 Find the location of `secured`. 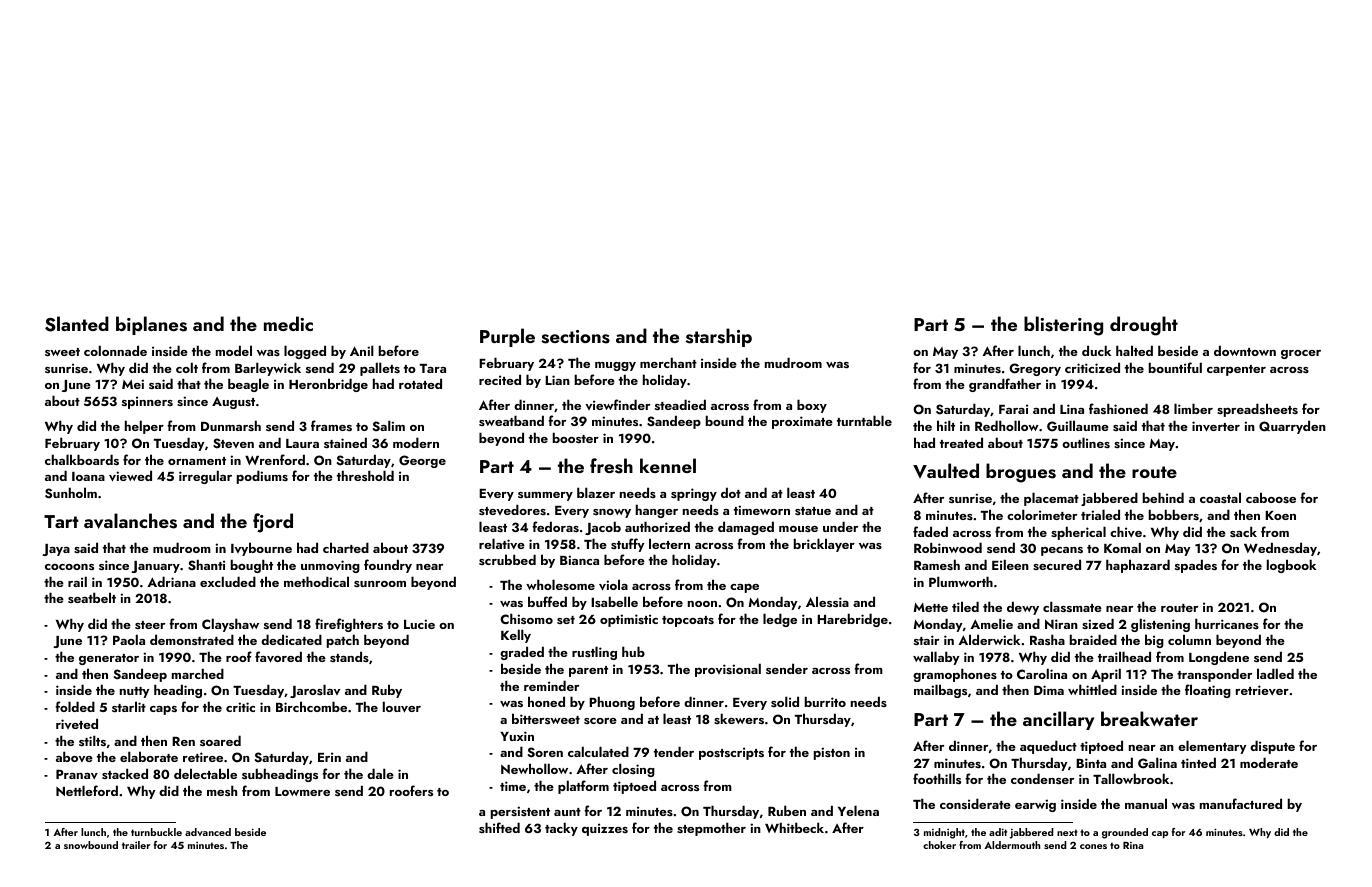

secured is located at coordinates (1057, 564).
